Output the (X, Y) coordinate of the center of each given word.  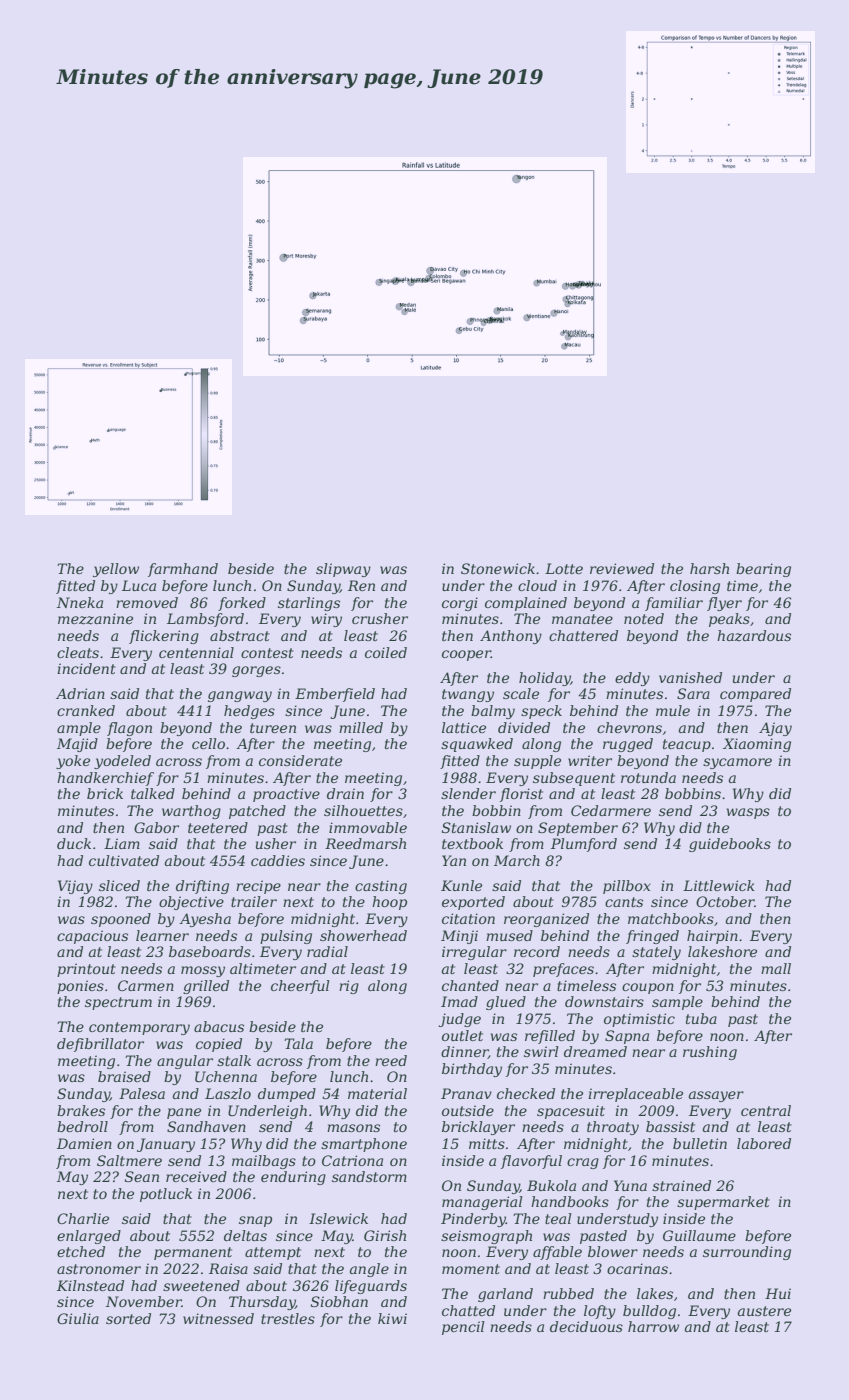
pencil (463, 1328)
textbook (472, 843)
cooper (466, 655)
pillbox (627, 887)
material (377, 1093)
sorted (128, 1318)
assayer (716, 1096)
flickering (164, 637)
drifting (202, 887)
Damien (84, 1143)
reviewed (622, 568)
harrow (653, 1326)
